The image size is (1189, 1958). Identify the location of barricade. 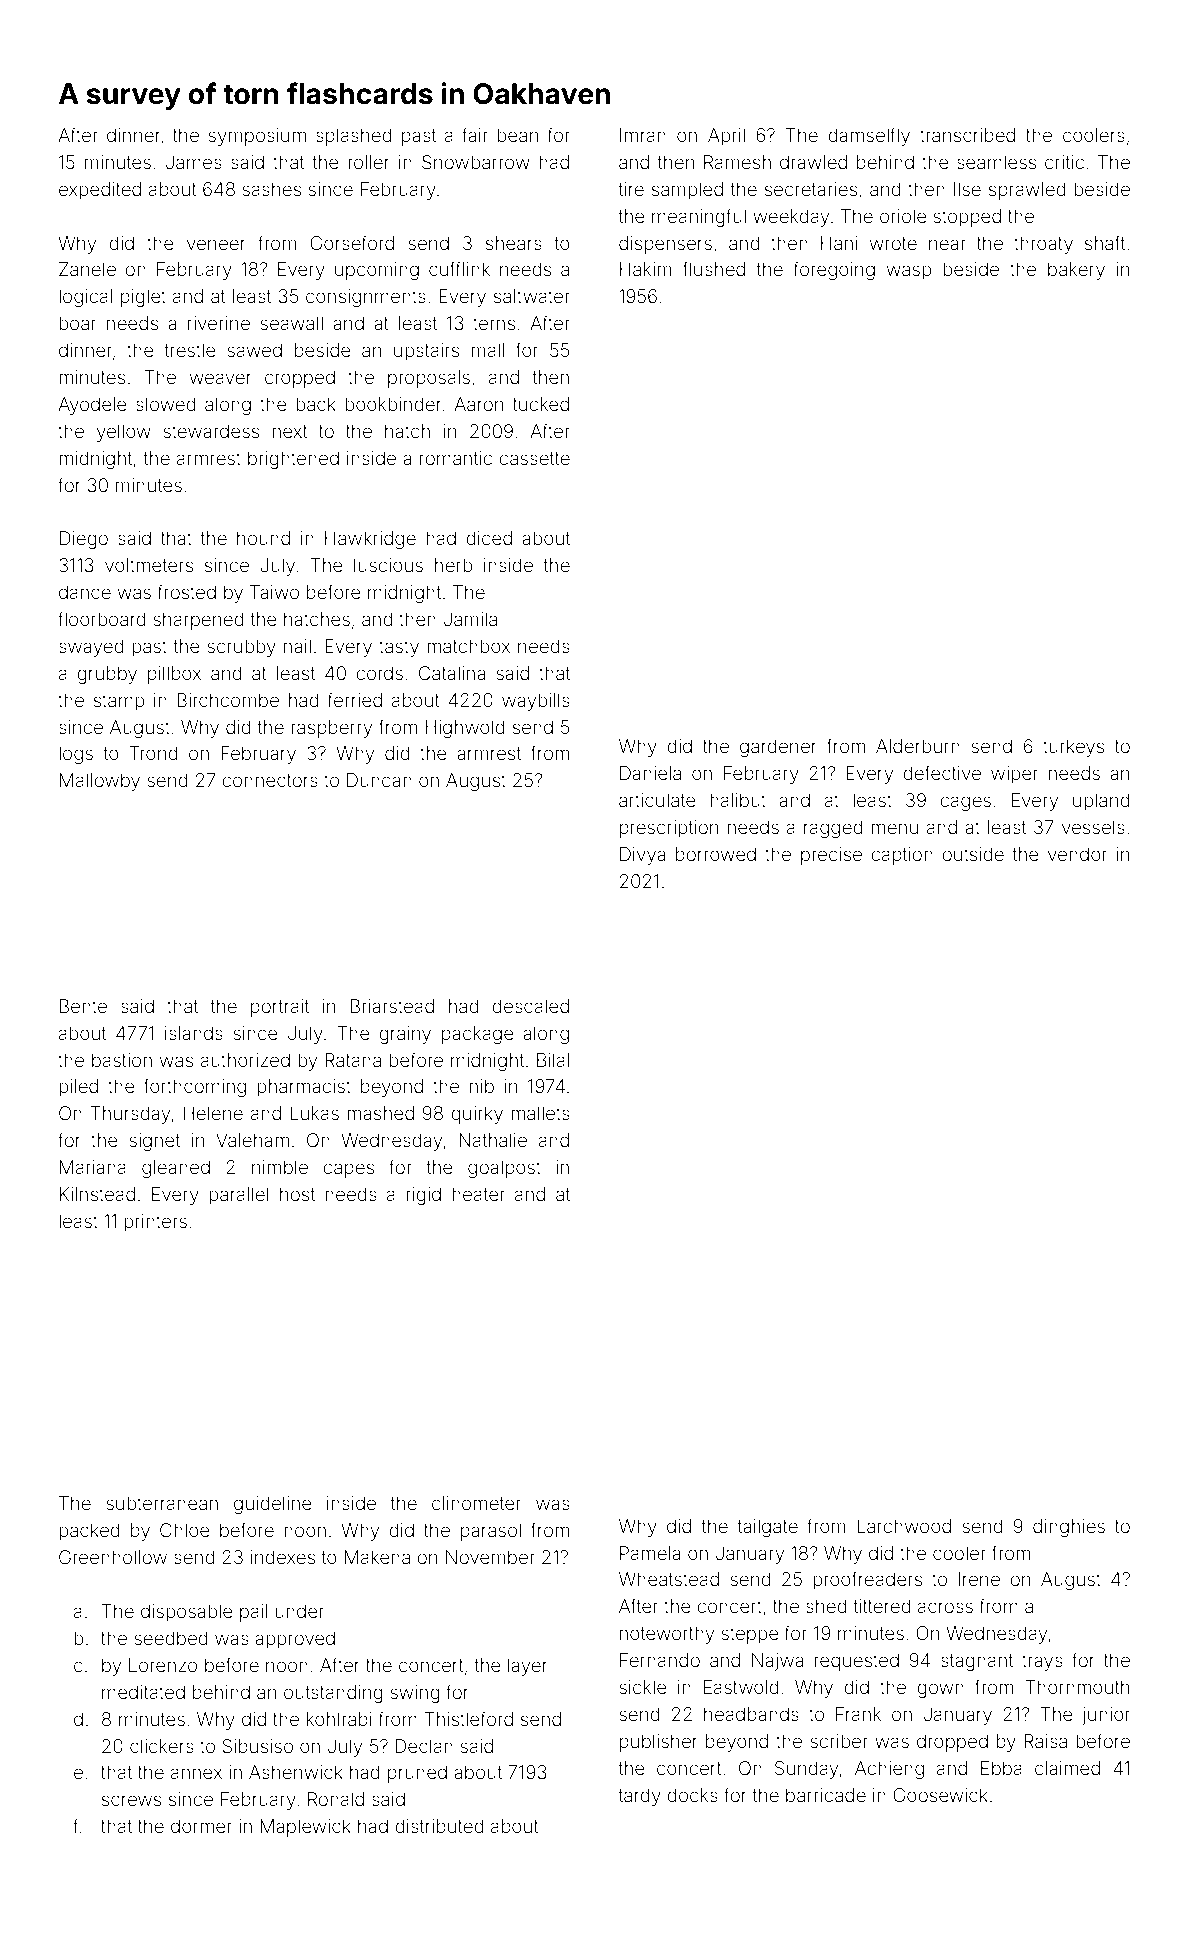
(826, 1795).
